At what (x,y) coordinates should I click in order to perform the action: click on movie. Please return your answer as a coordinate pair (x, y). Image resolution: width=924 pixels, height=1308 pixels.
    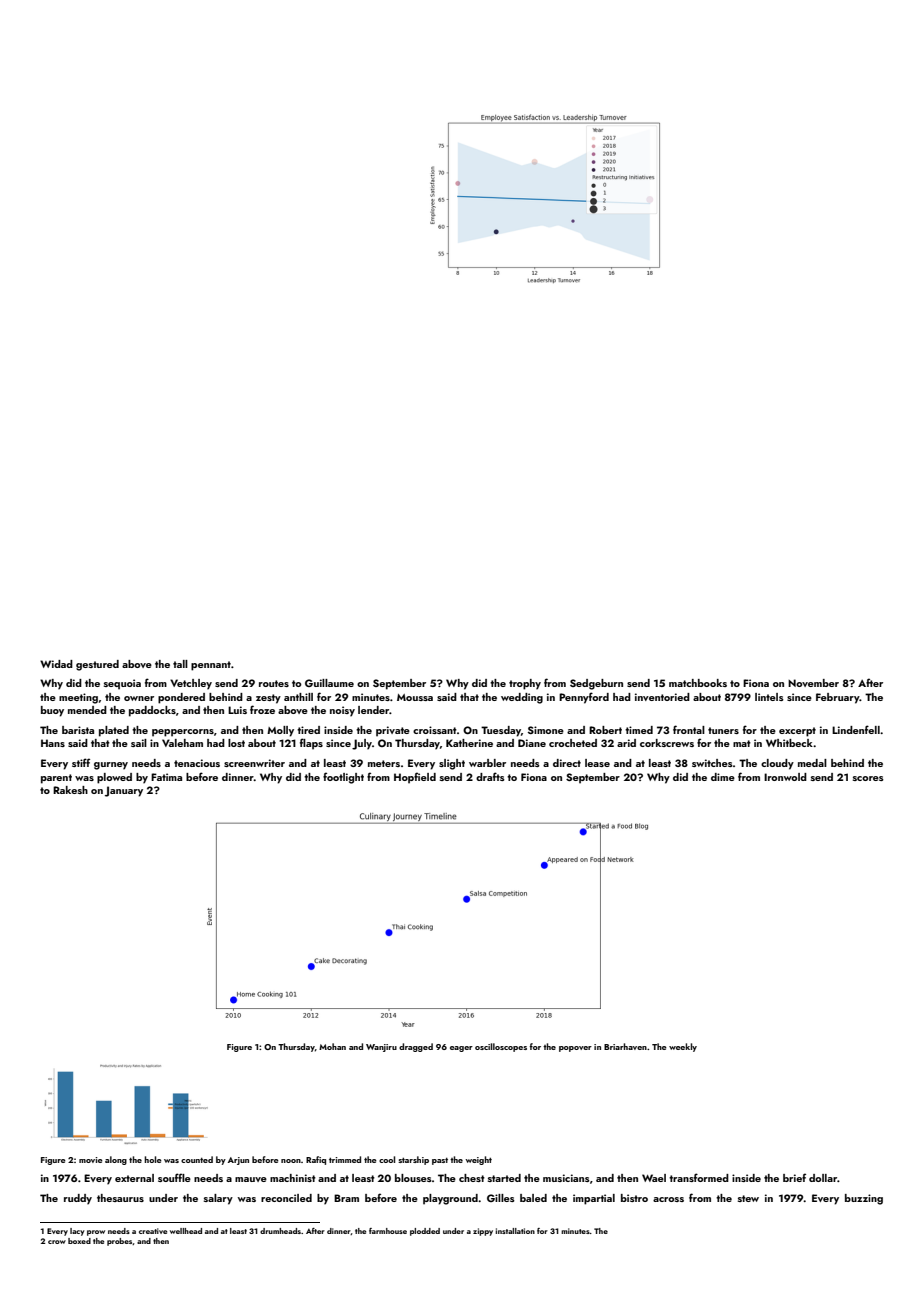
    Looking at the image, I should click on (91, 1160).
